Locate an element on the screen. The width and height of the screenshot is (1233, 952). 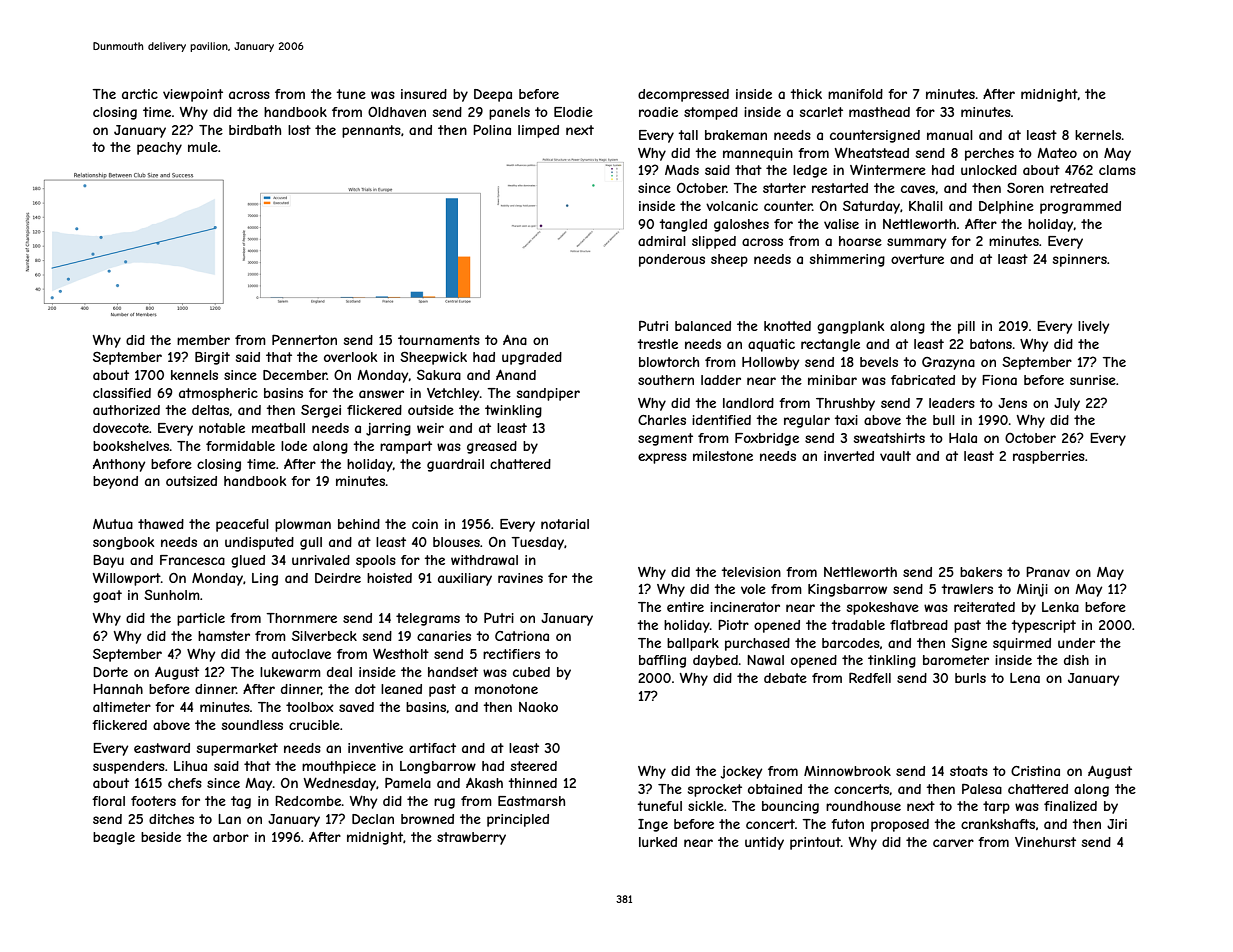
tangled is located at coordinates (683, 225).
